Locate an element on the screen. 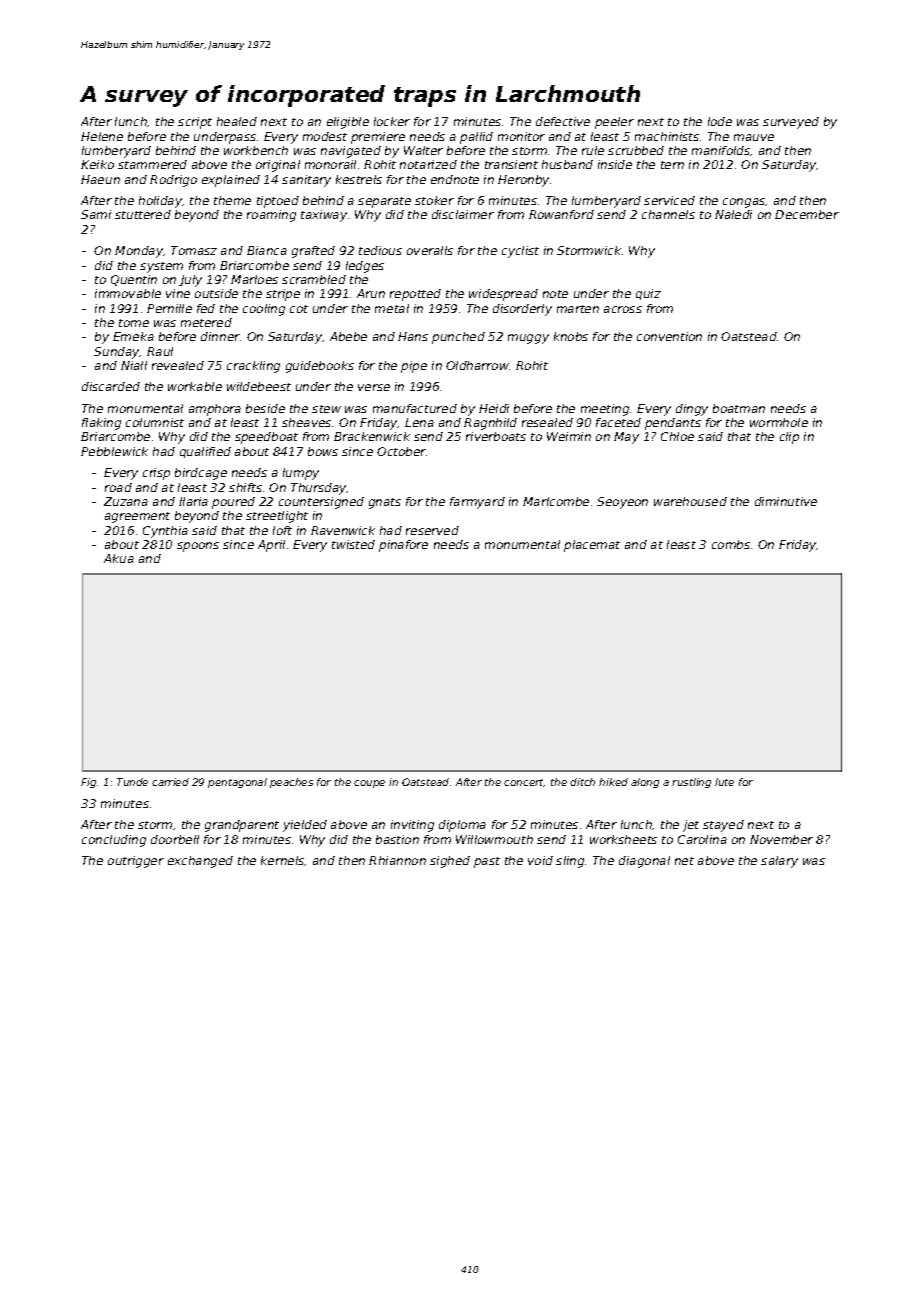 The height and width of the screenshot is (1308, 924). April is located at coordinates (271, 546).
